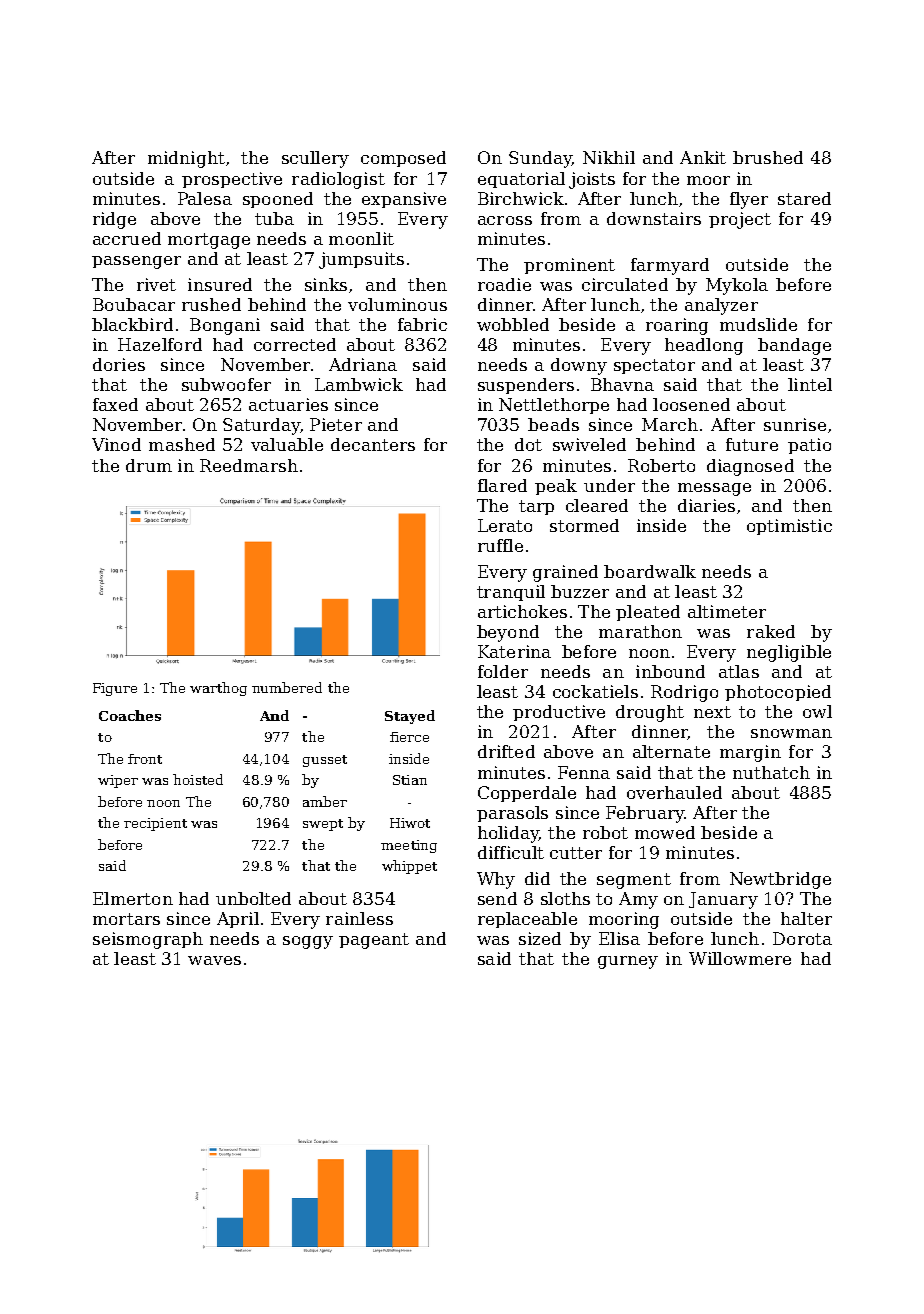 Image resolution: width=924 pixels, height=1314 pixels. Describe the element at coordinates (804, 198) in the screenshot. I see `stared` at that location.
